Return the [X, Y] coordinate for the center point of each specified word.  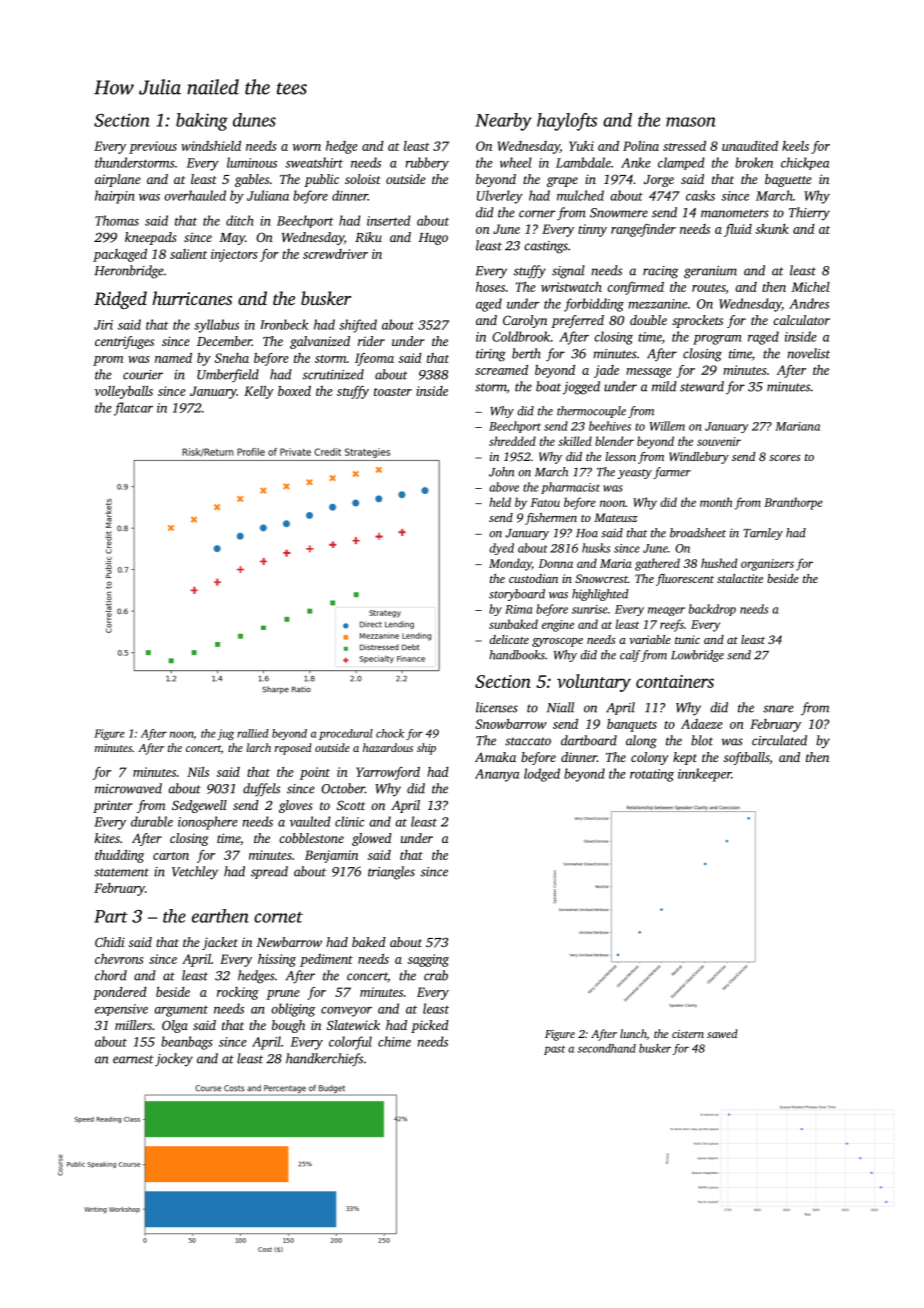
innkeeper [704, 775]
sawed [722, 1033]
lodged [542, 775]
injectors [234, 255]
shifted [358, 326]
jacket [220, 943]
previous [153, 147]
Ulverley [500, 197]
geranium [710, 272]
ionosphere [208, 823]
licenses [497, 707]
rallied [253, 733]
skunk [772, 229]
